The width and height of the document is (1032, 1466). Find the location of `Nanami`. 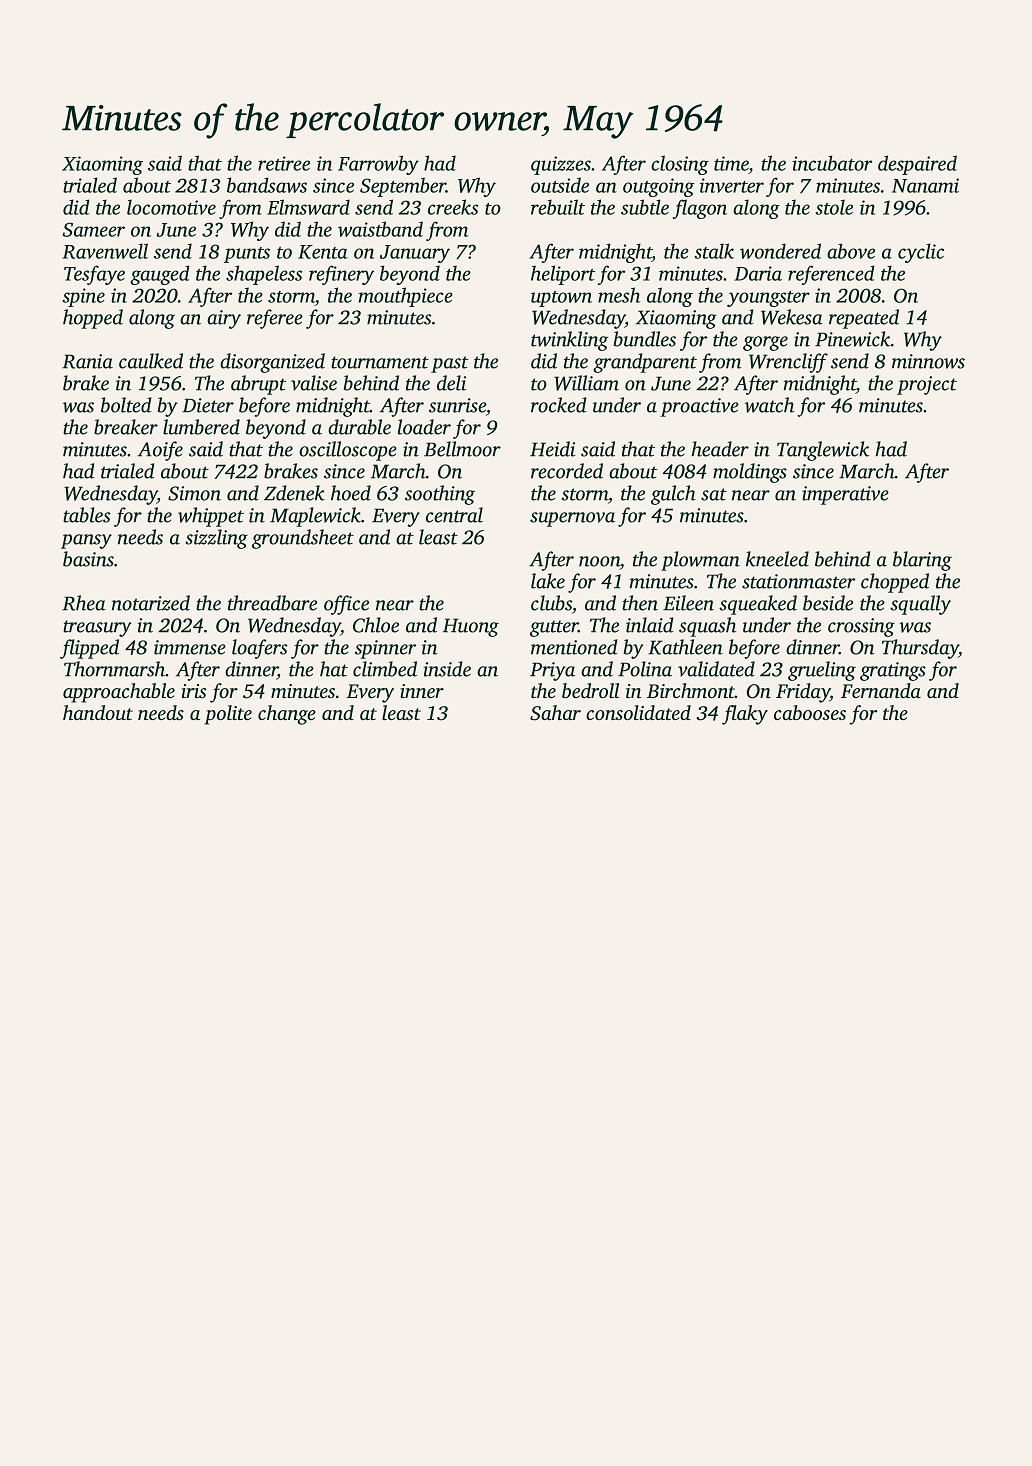

Nanami is located at coordinates (925, 185).
